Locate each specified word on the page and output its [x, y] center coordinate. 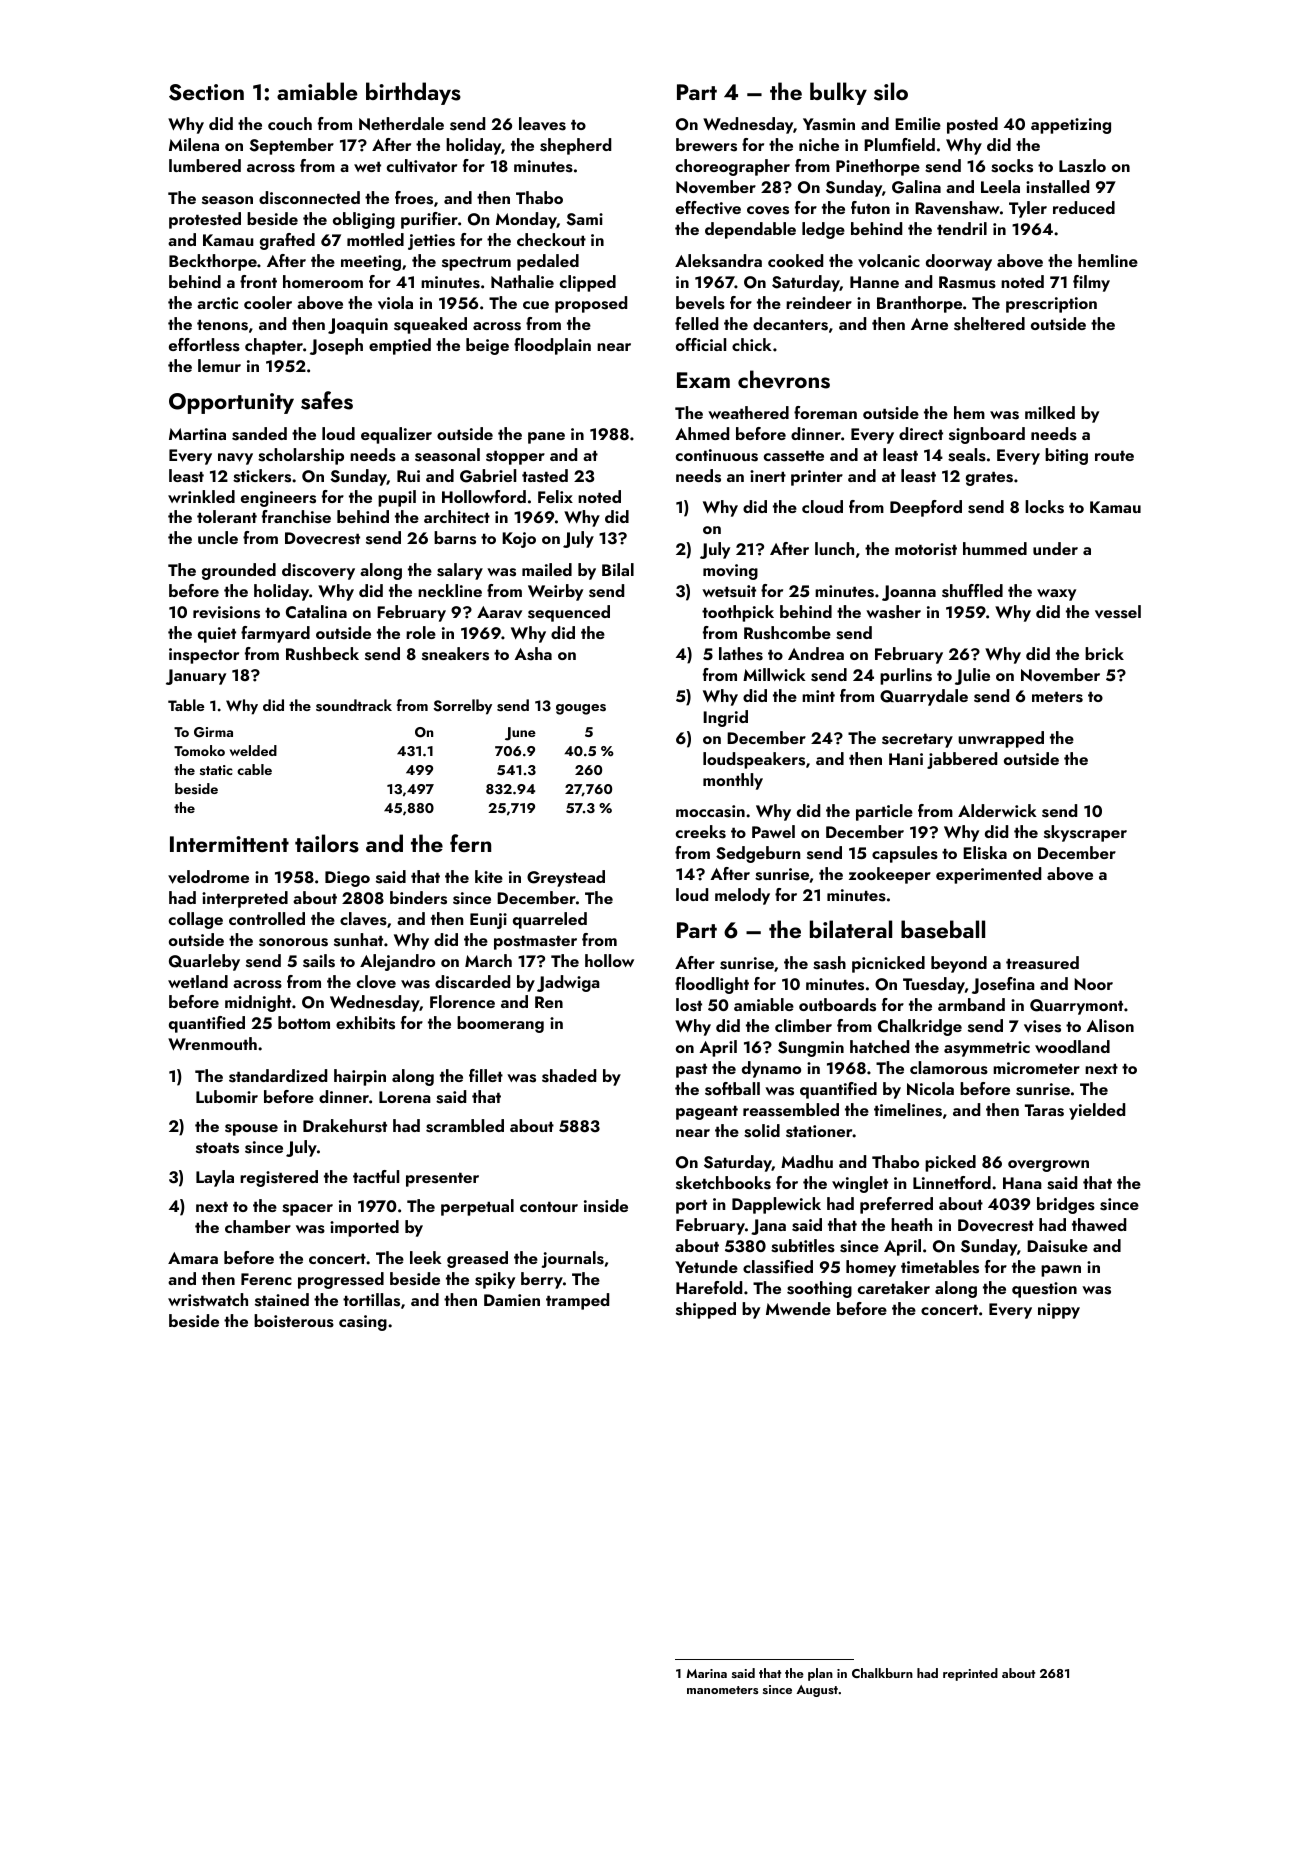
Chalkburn [882, 1673]
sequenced [569, 613]
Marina [706, 1673]
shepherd [575, 146]
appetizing [1071, 126]
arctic [217, 303]
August [817, 1691]
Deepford [926, 508]
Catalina [316, 612]
